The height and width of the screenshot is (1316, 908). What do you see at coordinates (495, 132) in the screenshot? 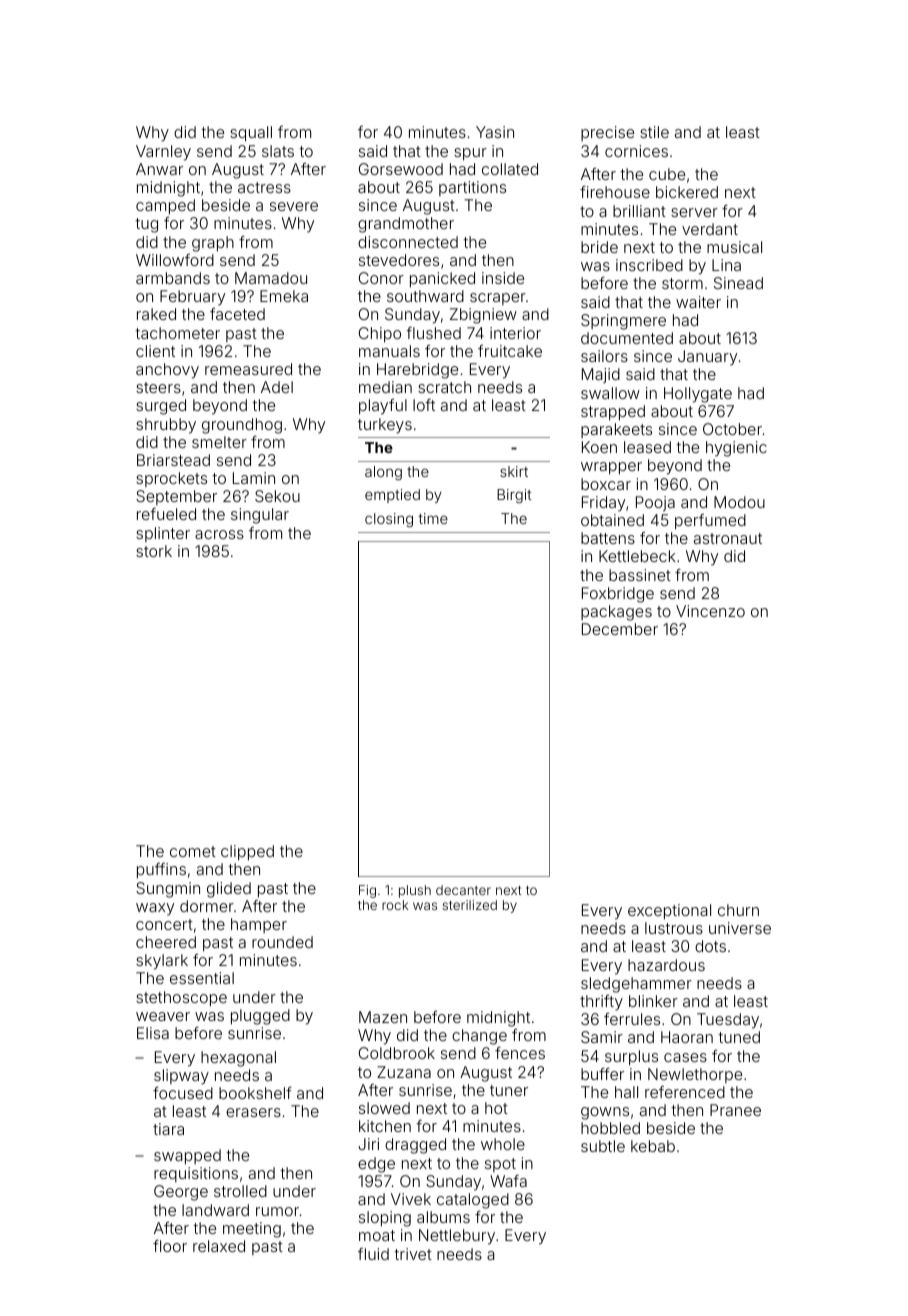
I see `Yasin` at bounding box center [495, 132].
